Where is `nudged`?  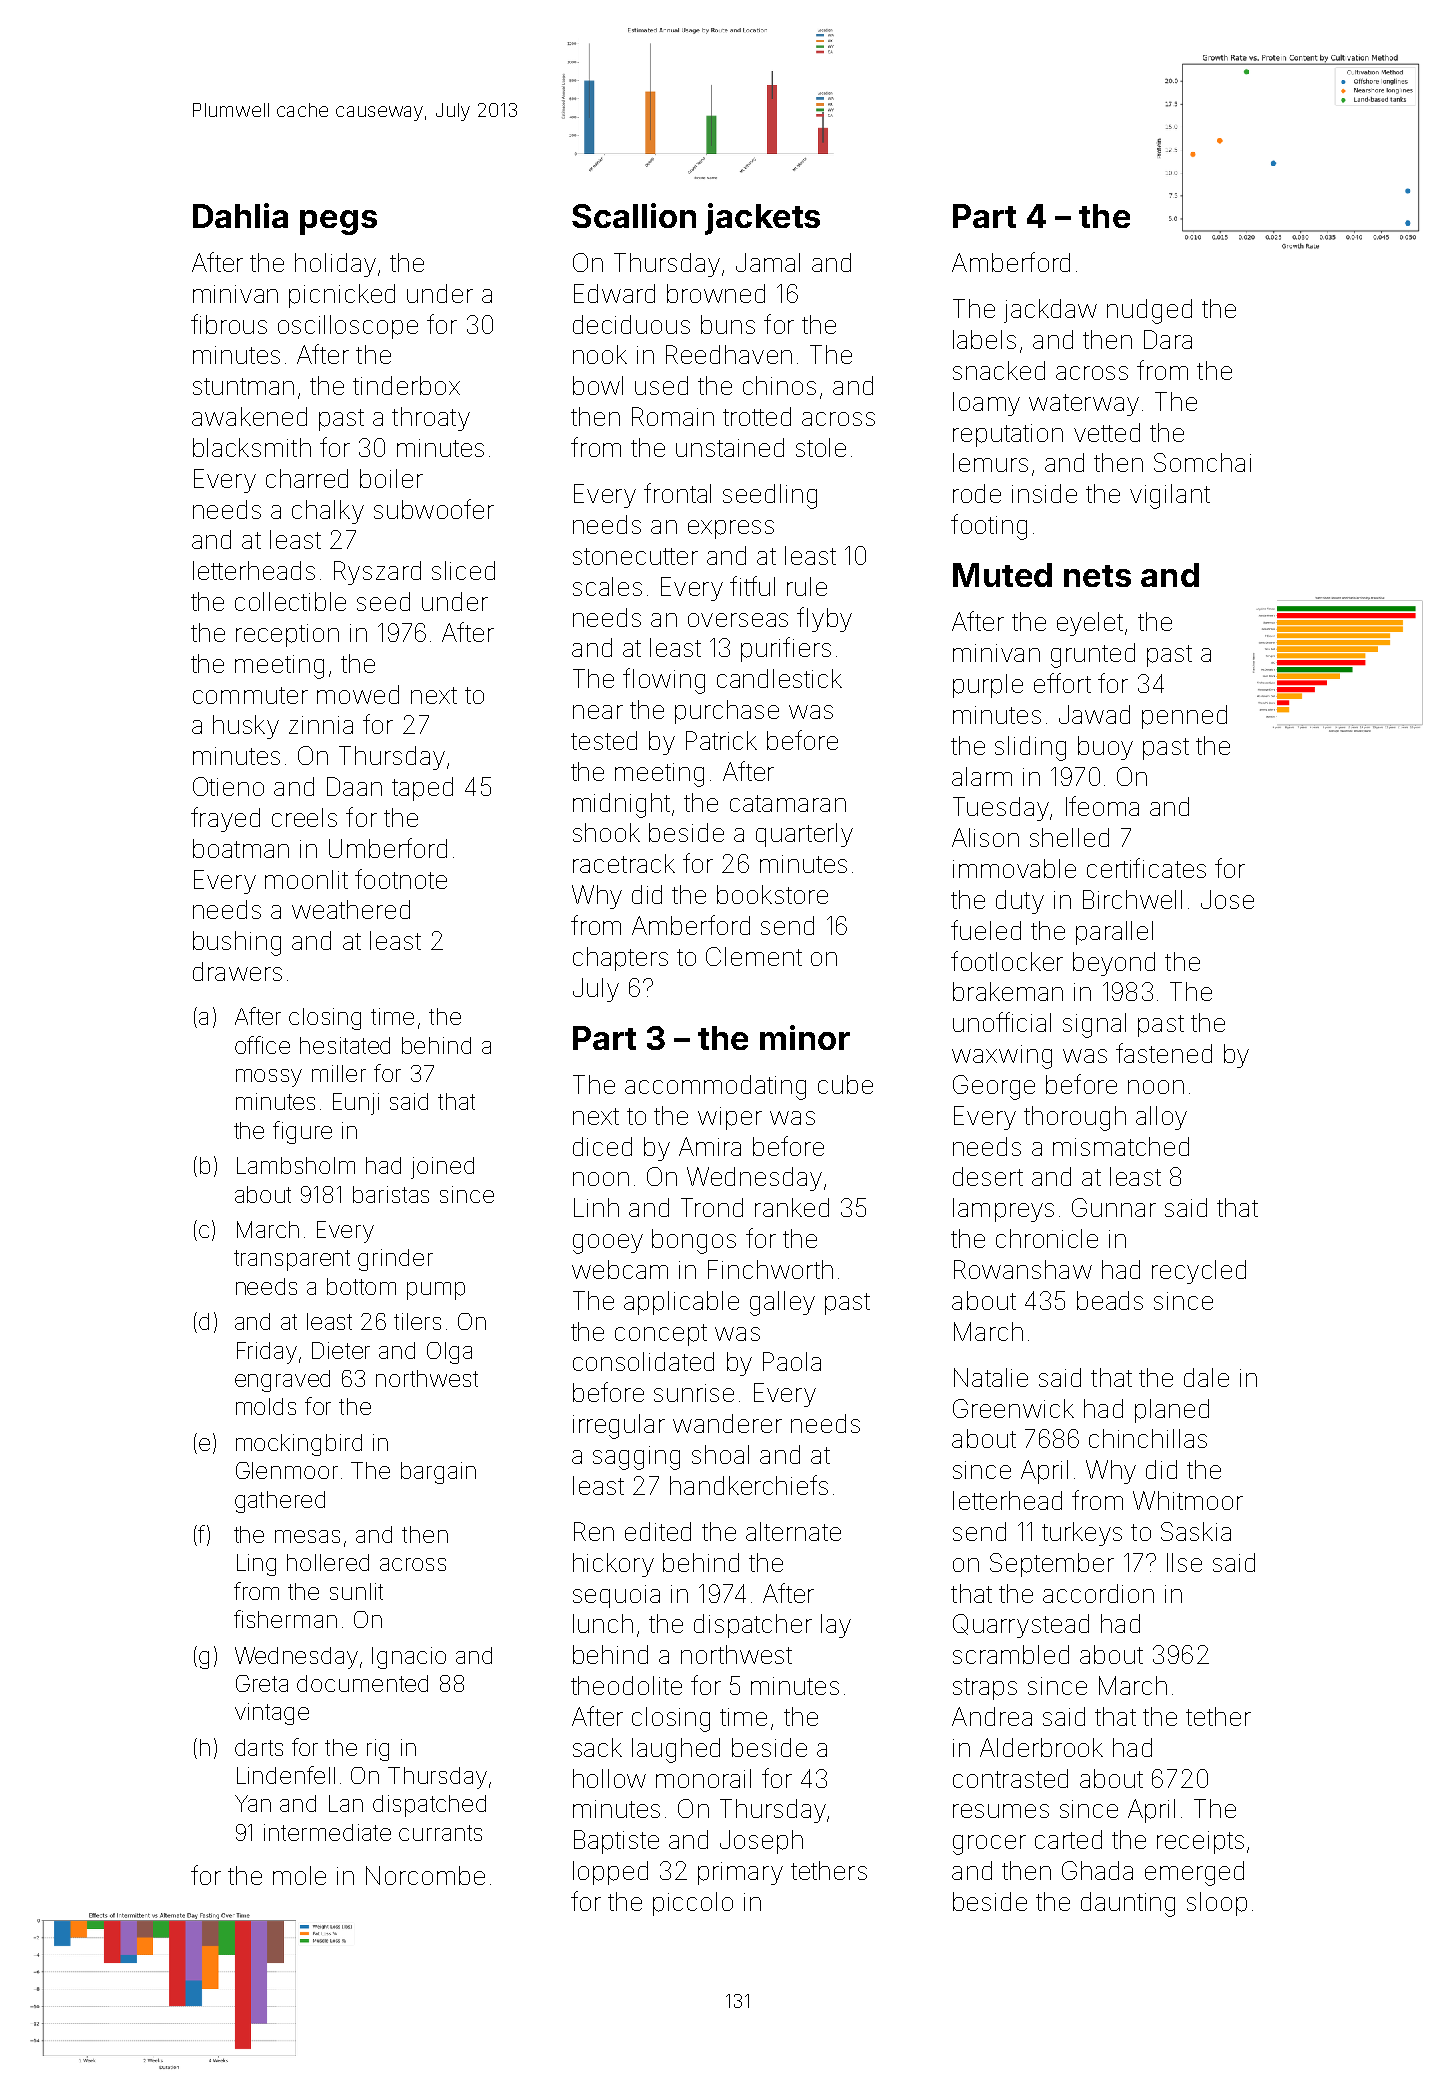
nudged is located at coordinates (1149, 311).
